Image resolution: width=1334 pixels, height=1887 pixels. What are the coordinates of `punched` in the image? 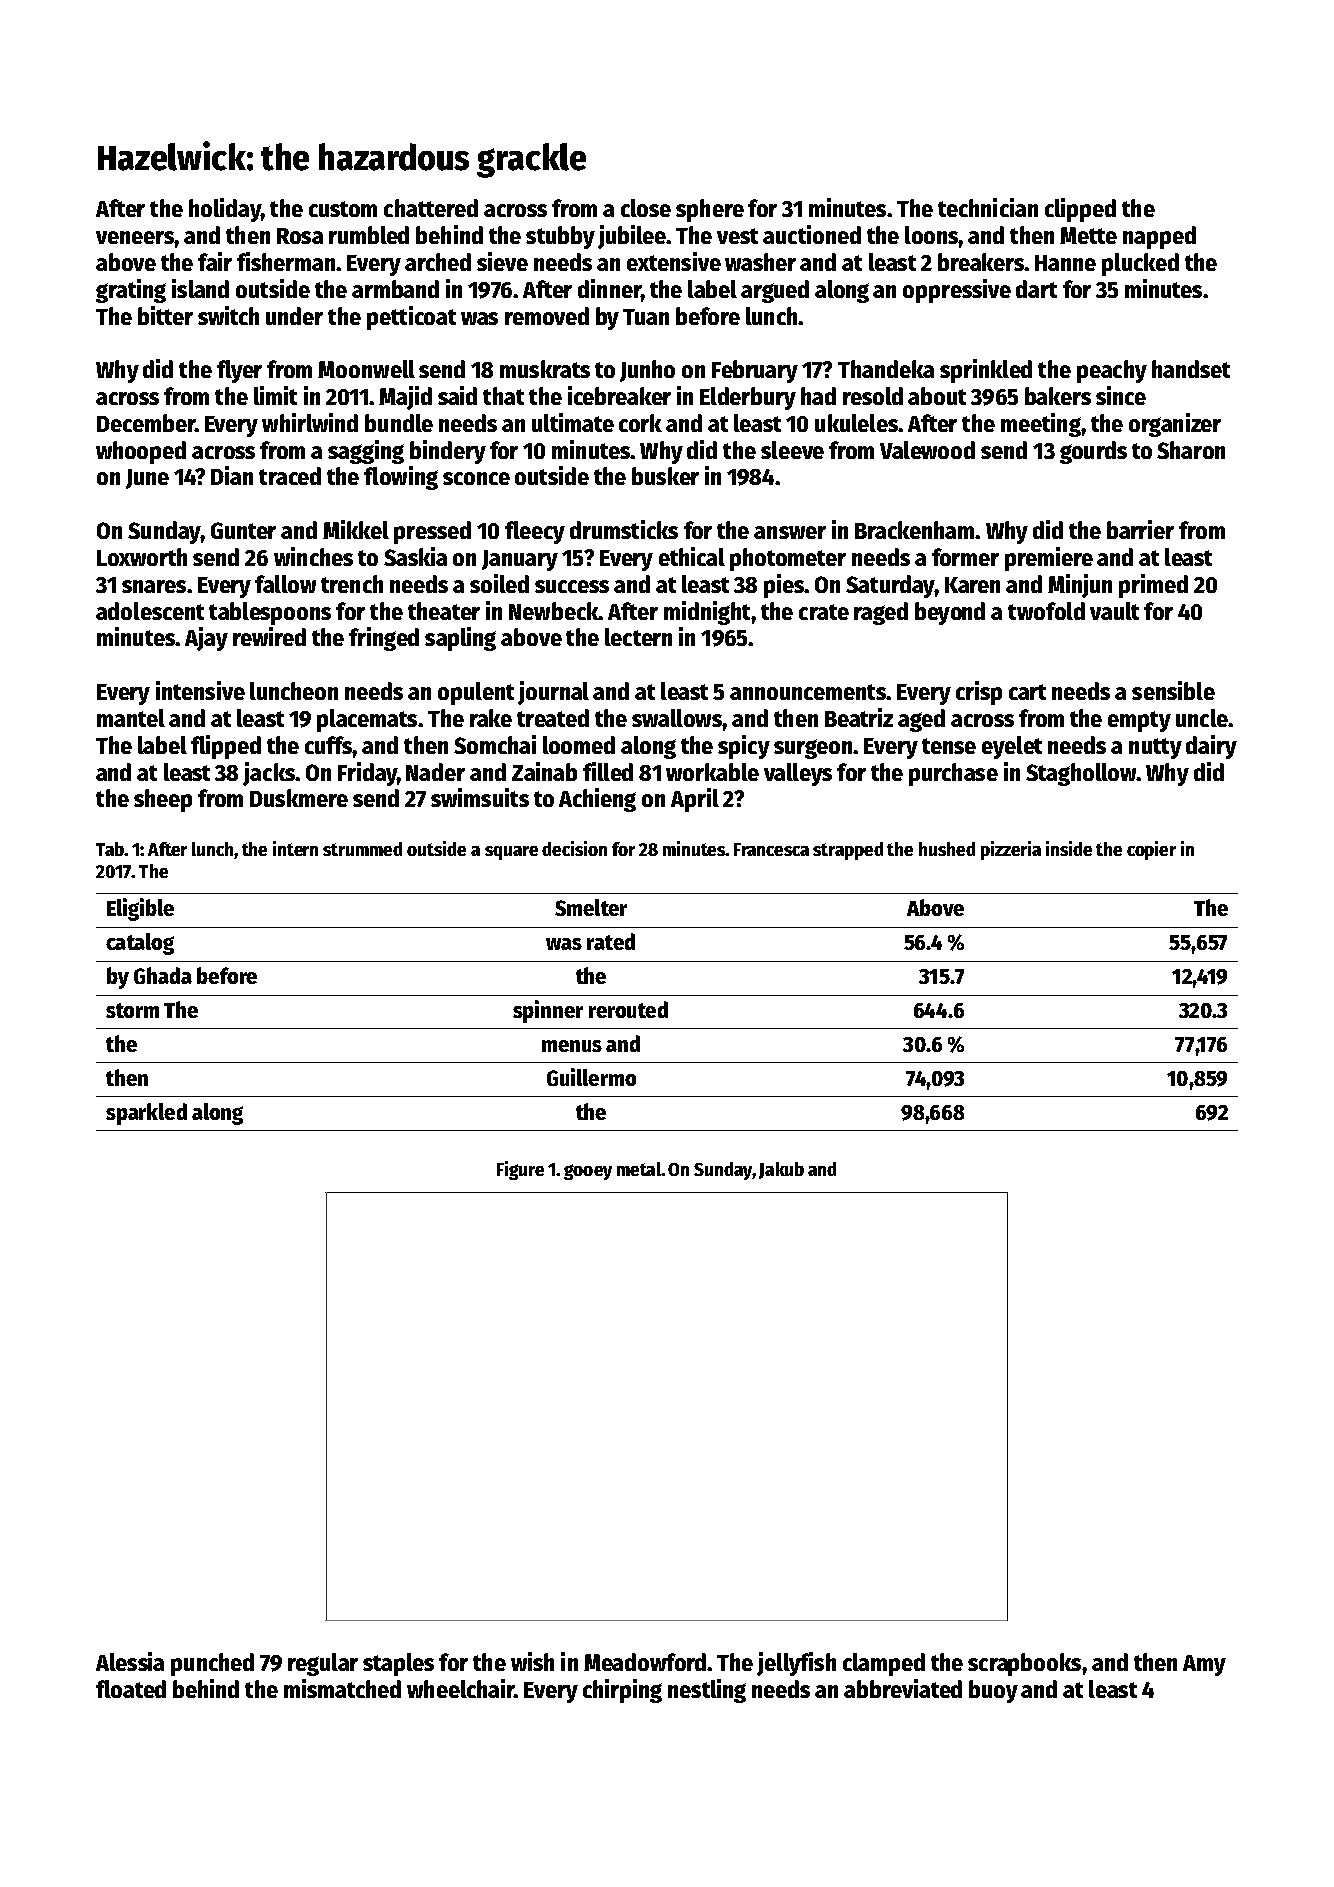 It's located at (212, 1664).
